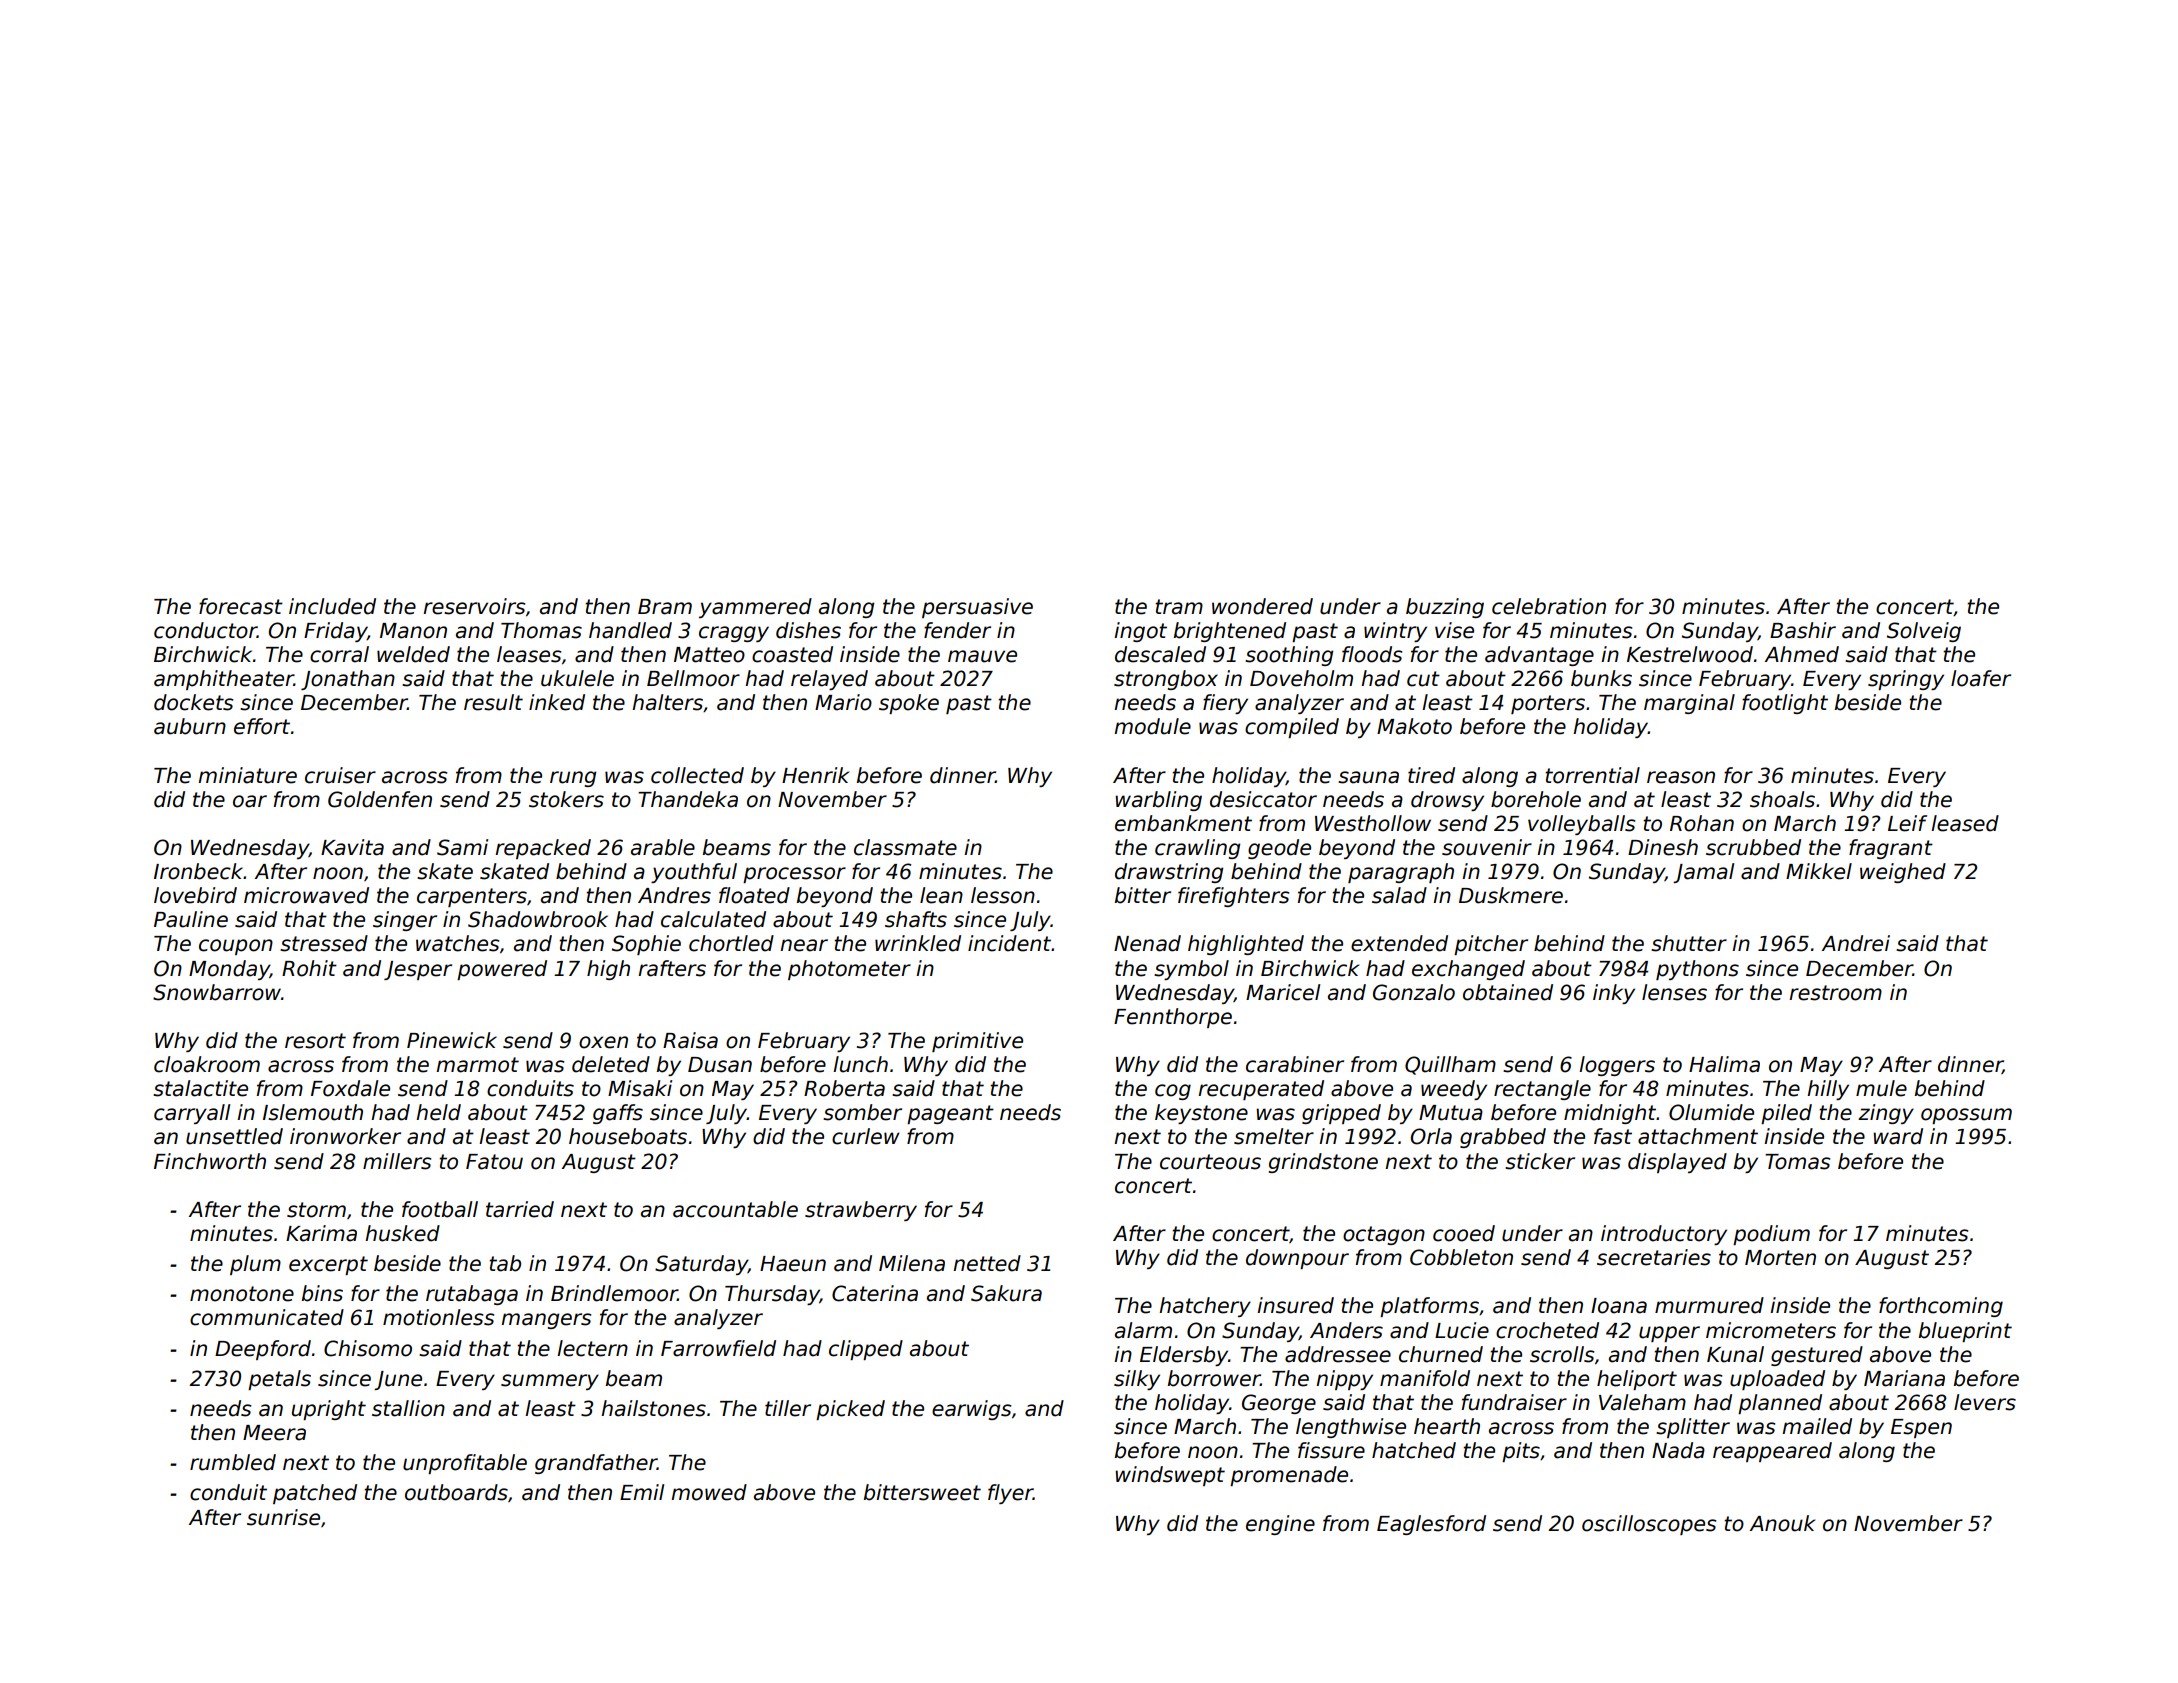 The width and height of the screenshot is (2178, 1683). I want to click on Kavita, so click(352, 847).
